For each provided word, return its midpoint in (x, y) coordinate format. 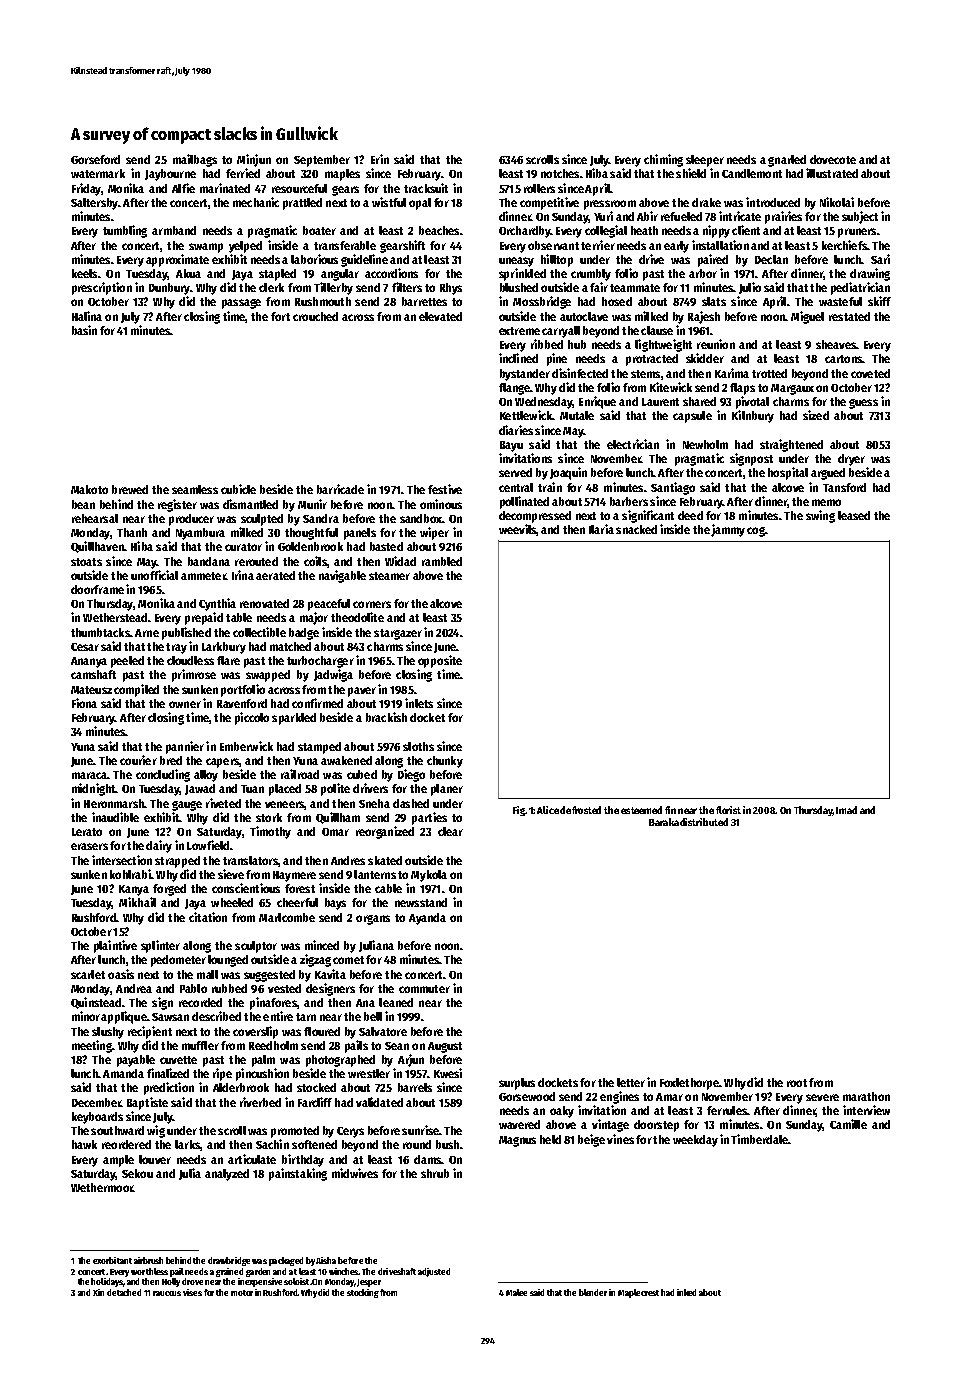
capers (222, 763)
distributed (704, 822)
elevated (440, 316)
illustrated (832, 173)
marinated (225, 188)
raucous (167, 1293)
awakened (346, 760)
